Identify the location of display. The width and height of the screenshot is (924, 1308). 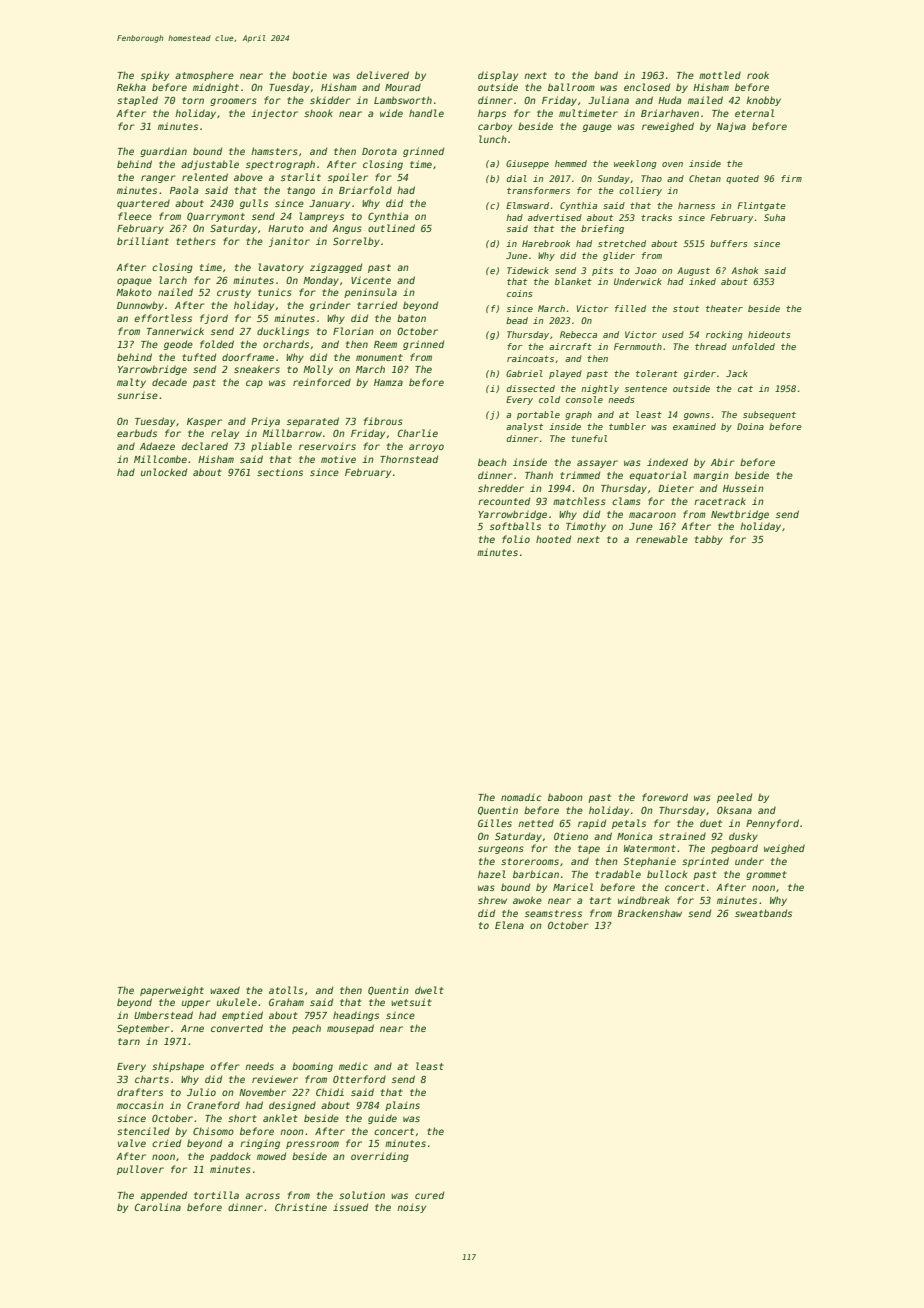
(498, 76).
